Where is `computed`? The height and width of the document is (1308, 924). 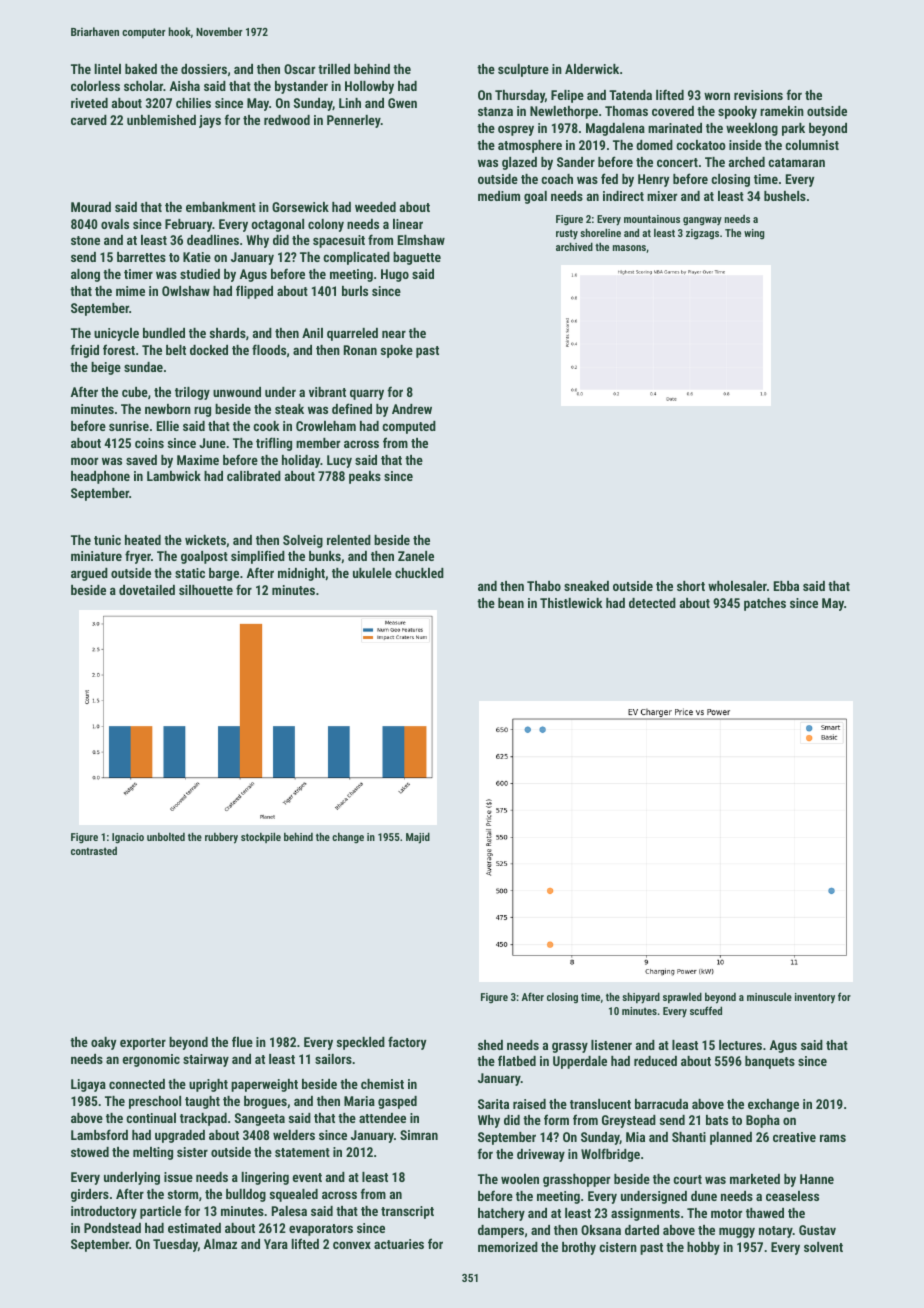 computed is located at coordinates (409, 427).
